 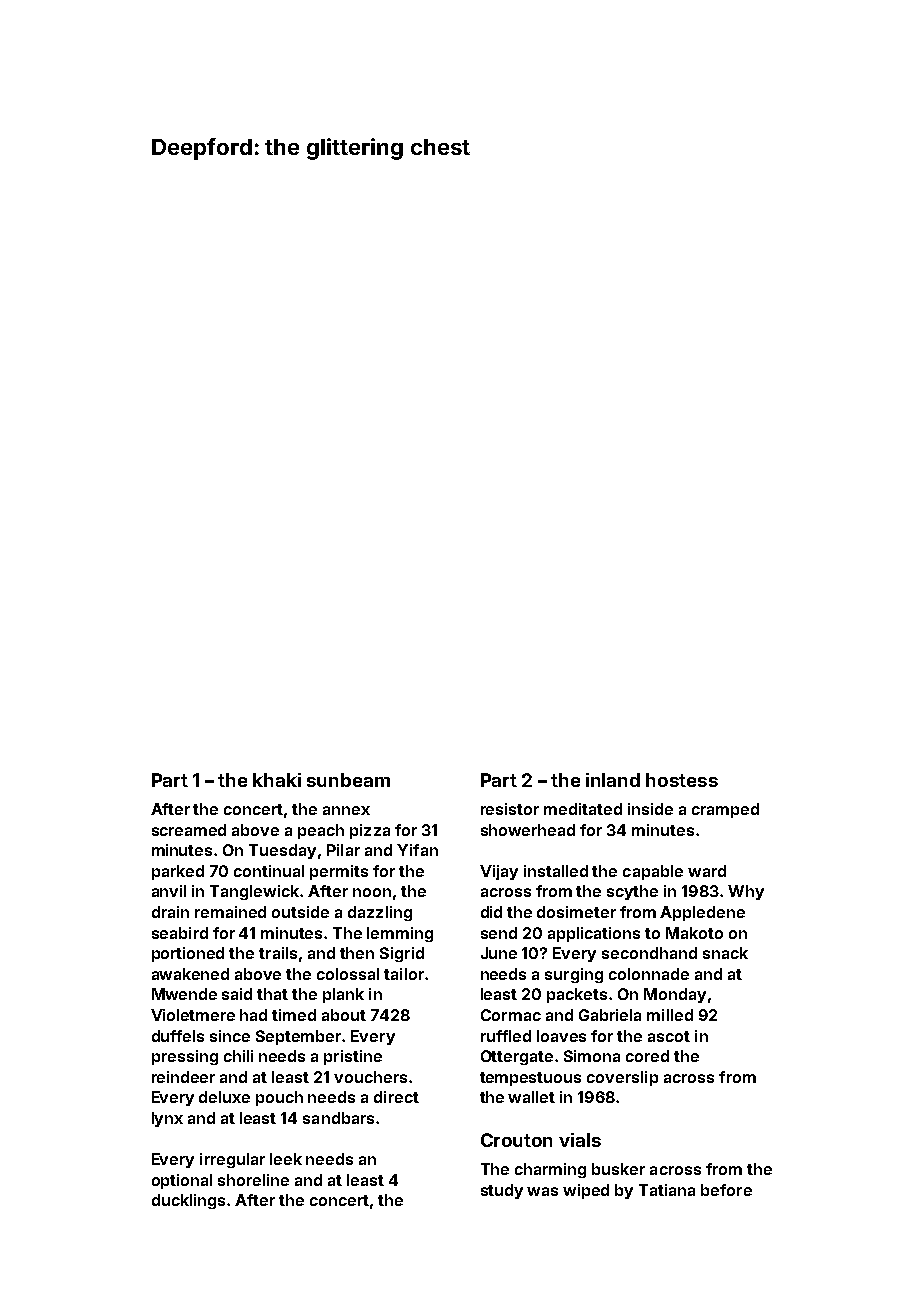 I want to click on Tatiana, so click(x=667, y=1190).
